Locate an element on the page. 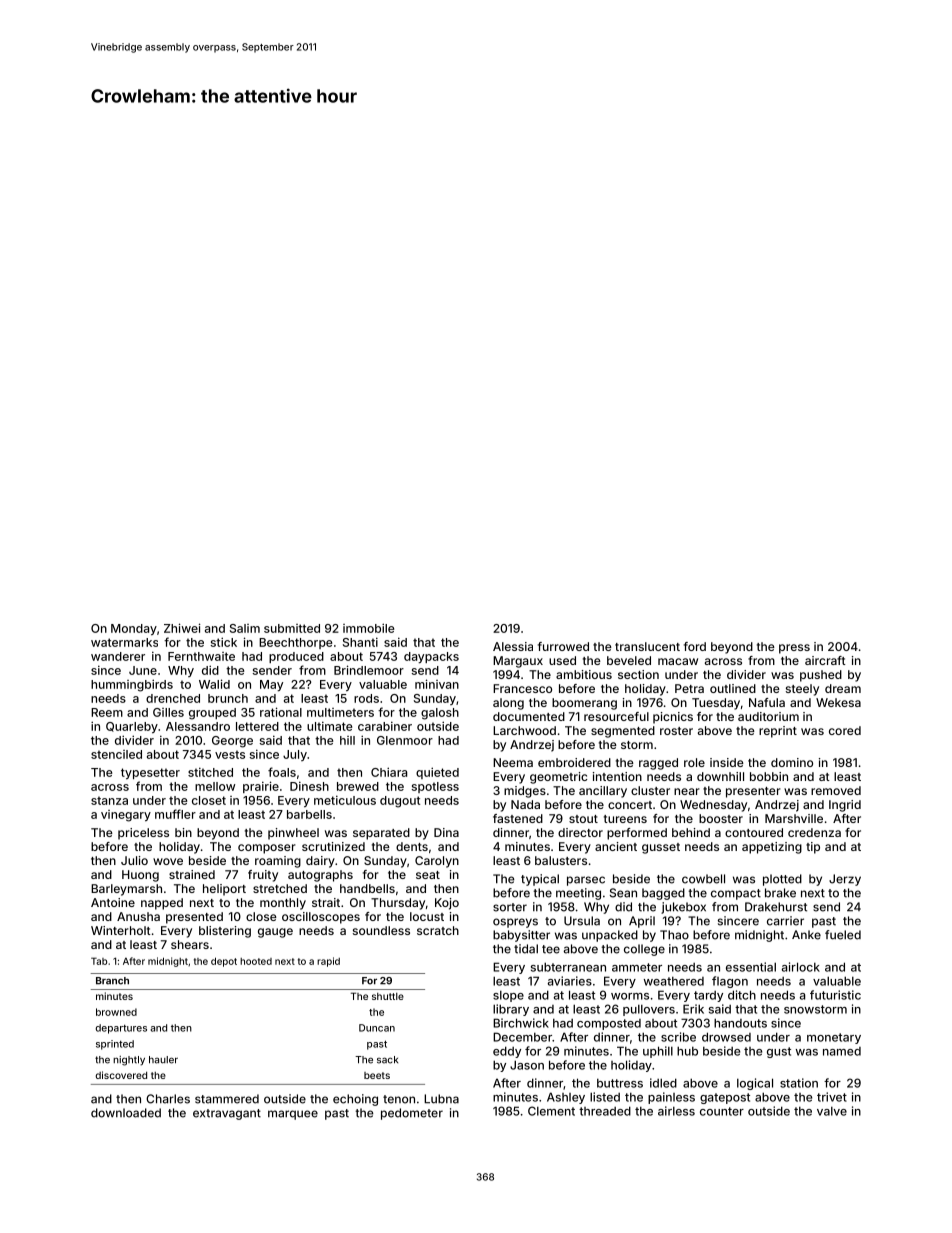  stenciled is located at coordinates (116, 754).
